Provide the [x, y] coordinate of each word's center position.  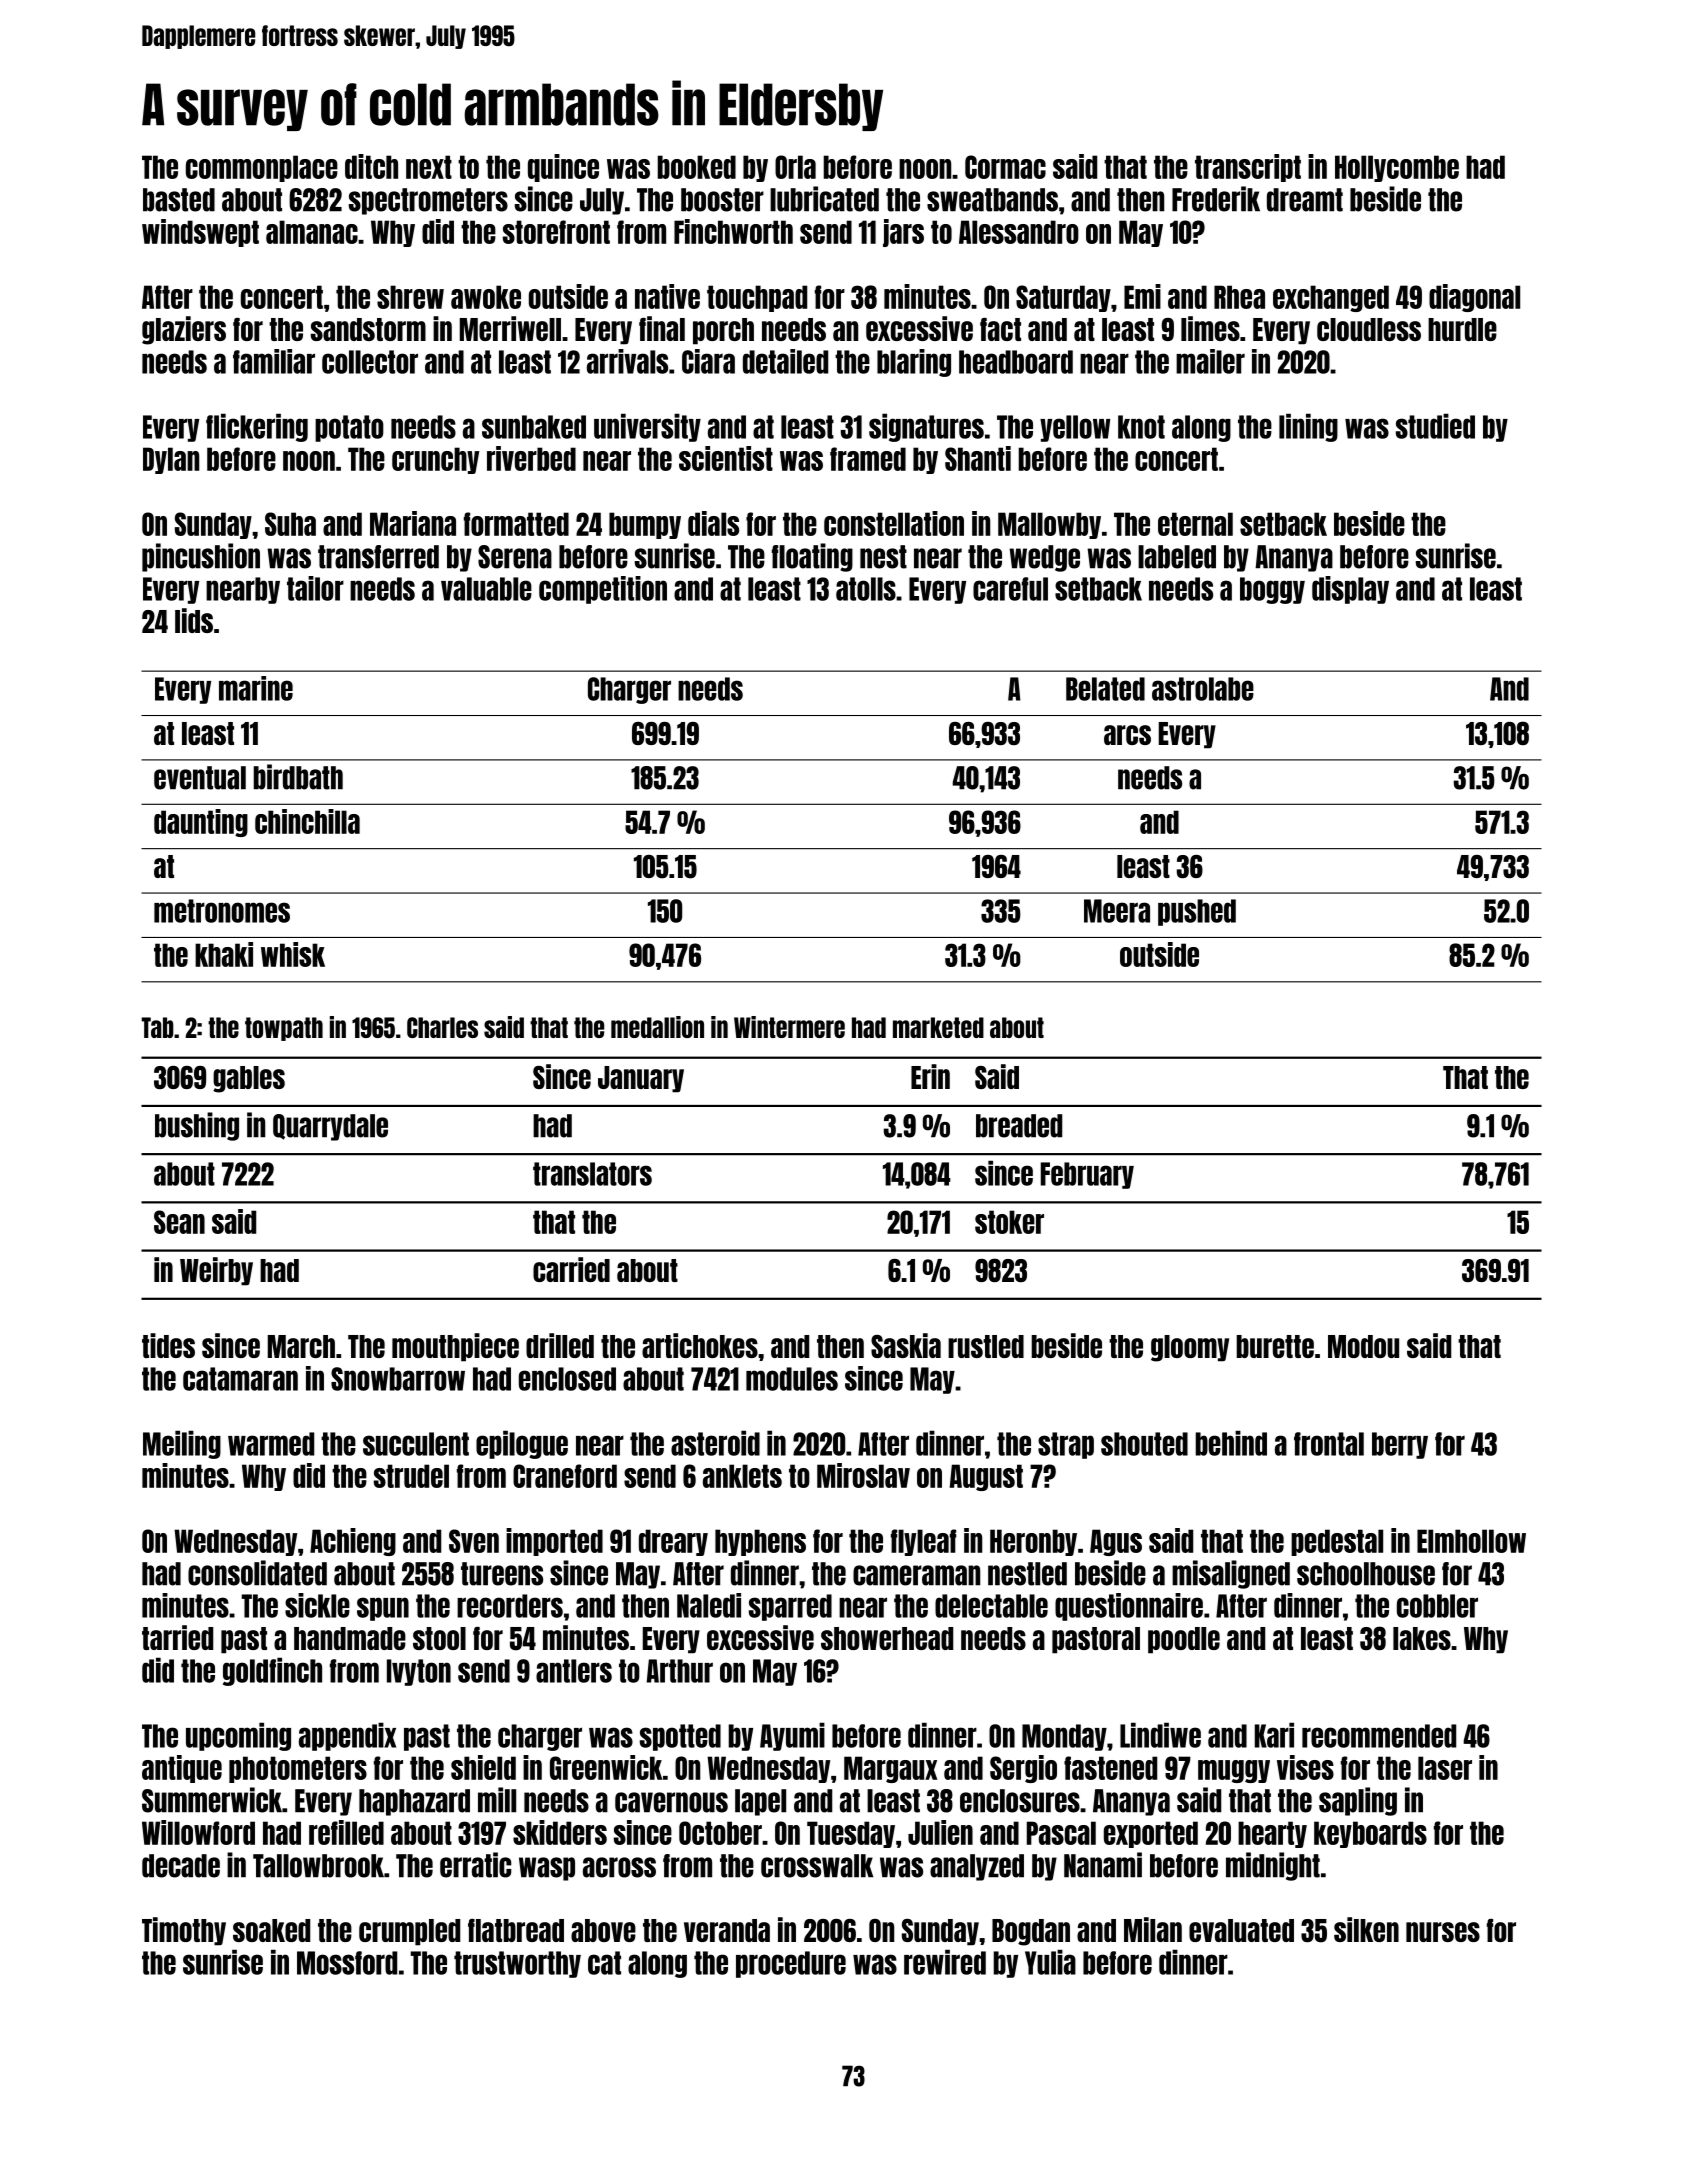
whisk [293, 954]
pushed [1197, 912]
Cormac [1005, 167]
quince [563, 168]
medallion [657, 1027]
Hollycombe [1397, 168]
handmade [350, 1638]
